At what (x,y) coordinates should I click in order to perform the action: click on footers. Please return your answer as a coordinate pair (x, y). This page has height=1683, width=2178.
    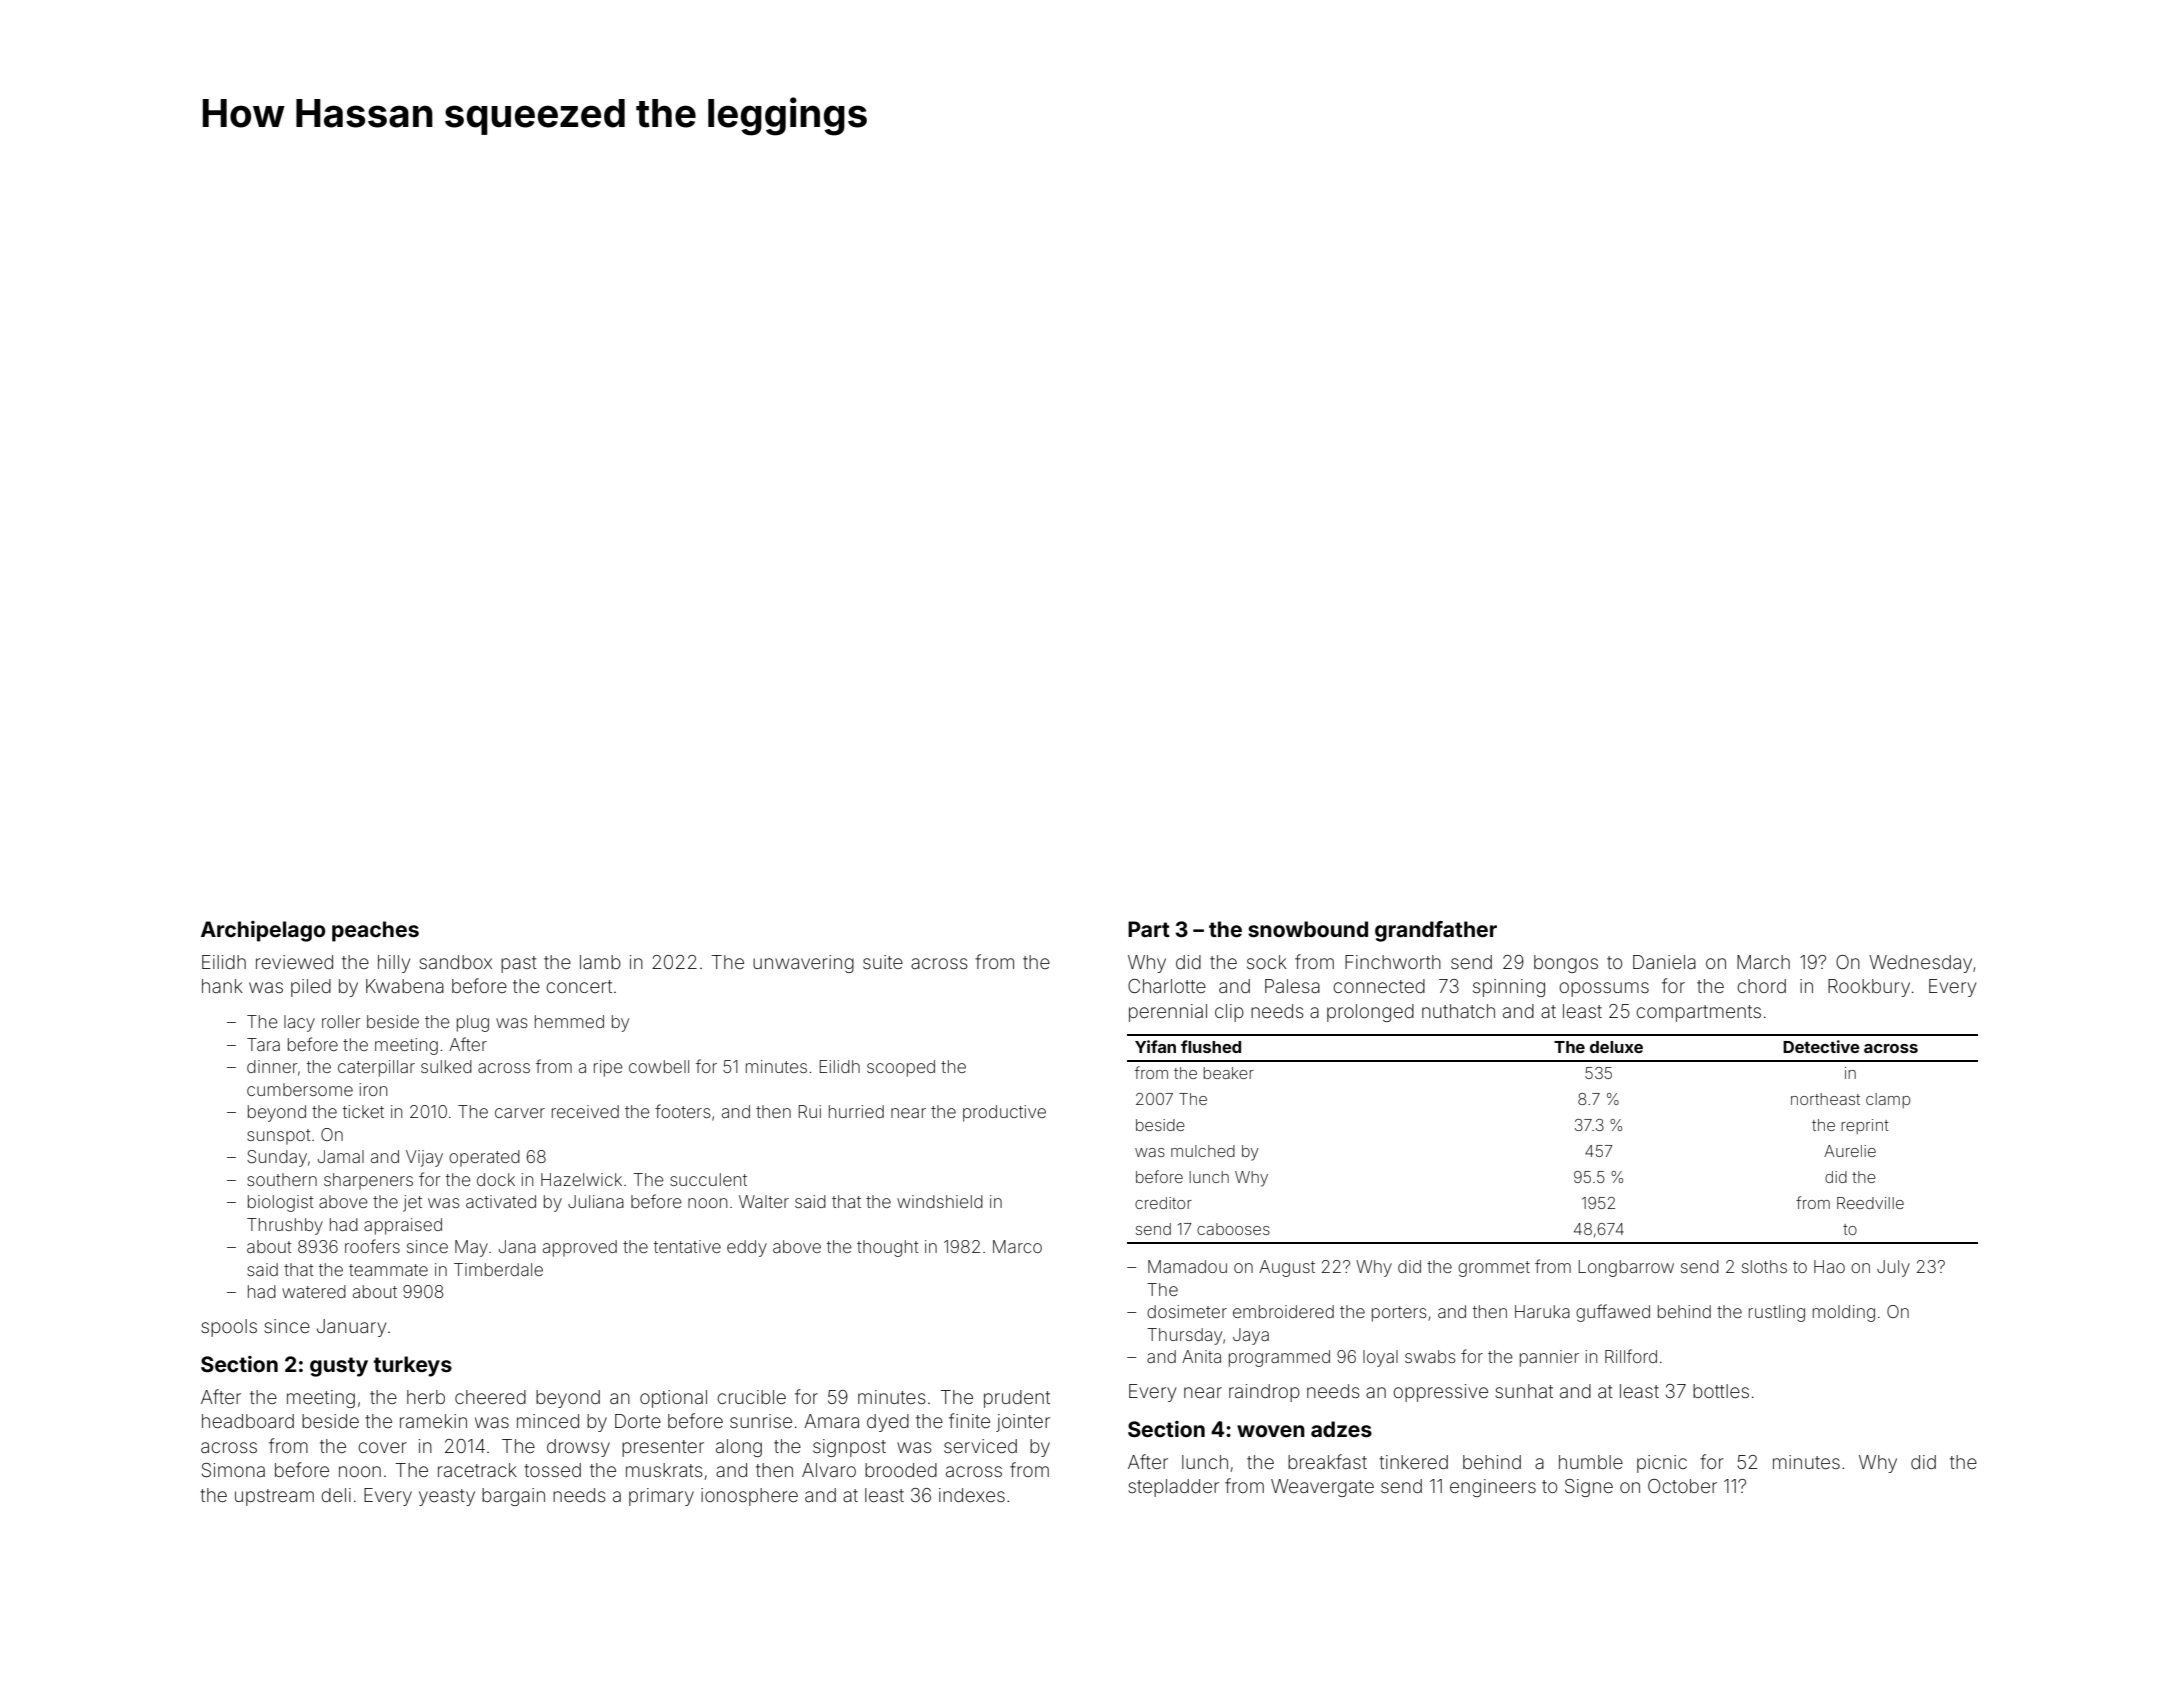
    Looking at the image, I should click on (683, 1111).
